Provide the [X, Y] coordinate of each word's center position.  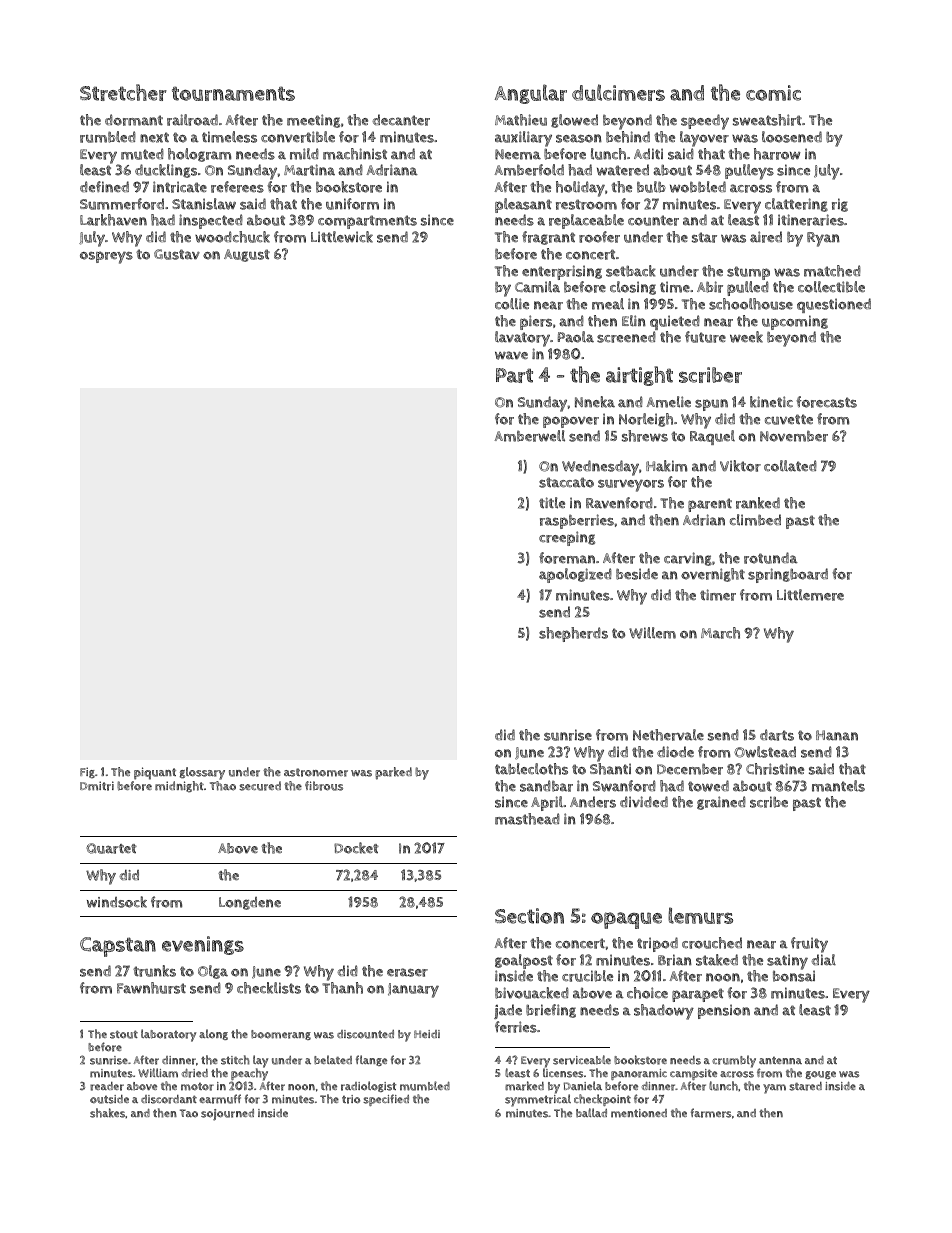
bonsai [794, 976]
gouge [820, 1075]
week [746, 337]
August [247, 255]
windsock [117, 902]
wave [511, 355]
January [413, 990]
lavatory [522, 339]
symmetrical [538, 1101]
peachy [250, 1075]
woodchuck [232, 237]
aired [766, 237]
